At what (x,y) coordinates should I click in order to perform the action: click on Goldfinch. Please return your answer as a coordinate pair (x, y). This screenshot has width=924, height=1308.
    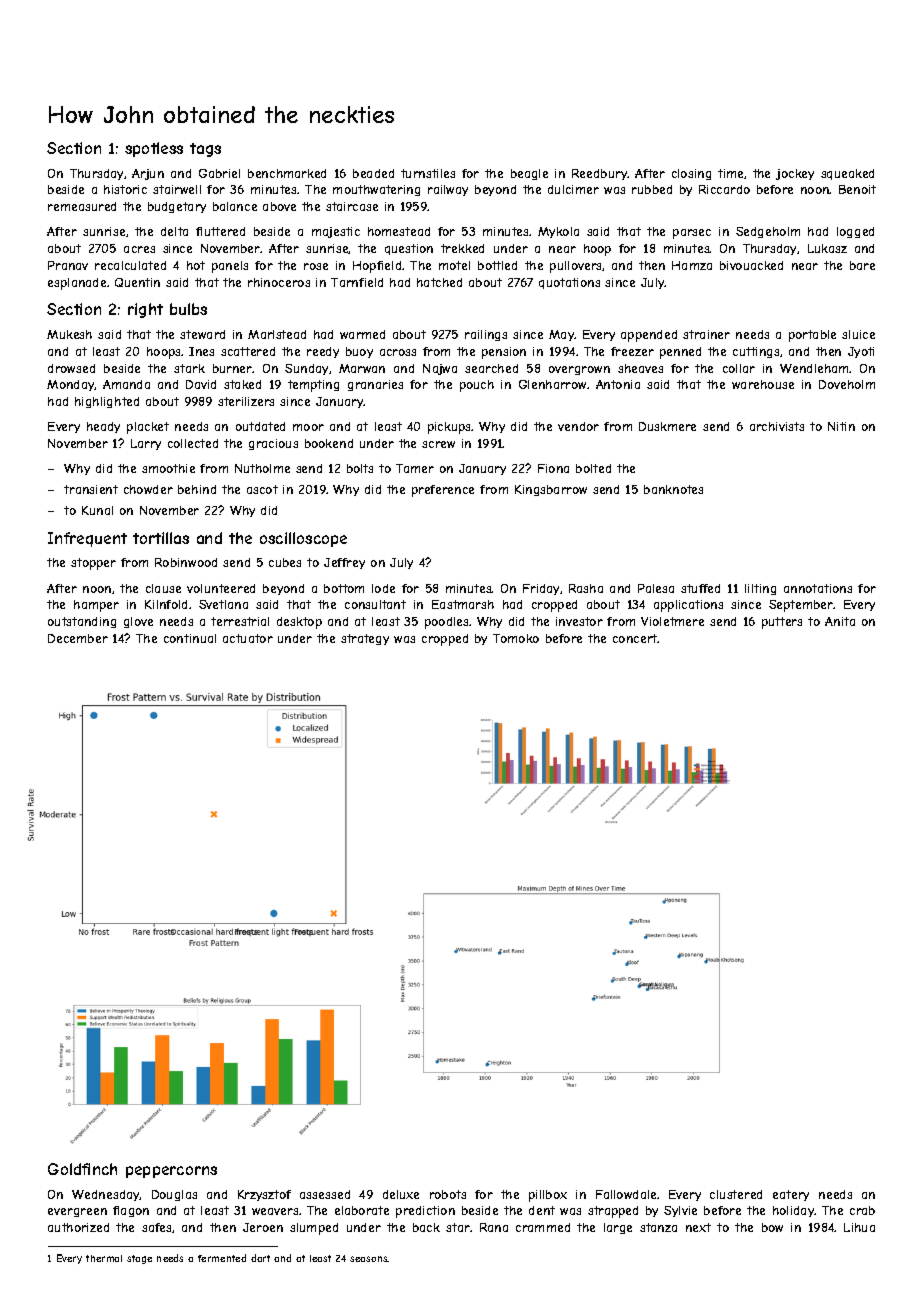
    Looking at the image, I should click on (82, 1169).
